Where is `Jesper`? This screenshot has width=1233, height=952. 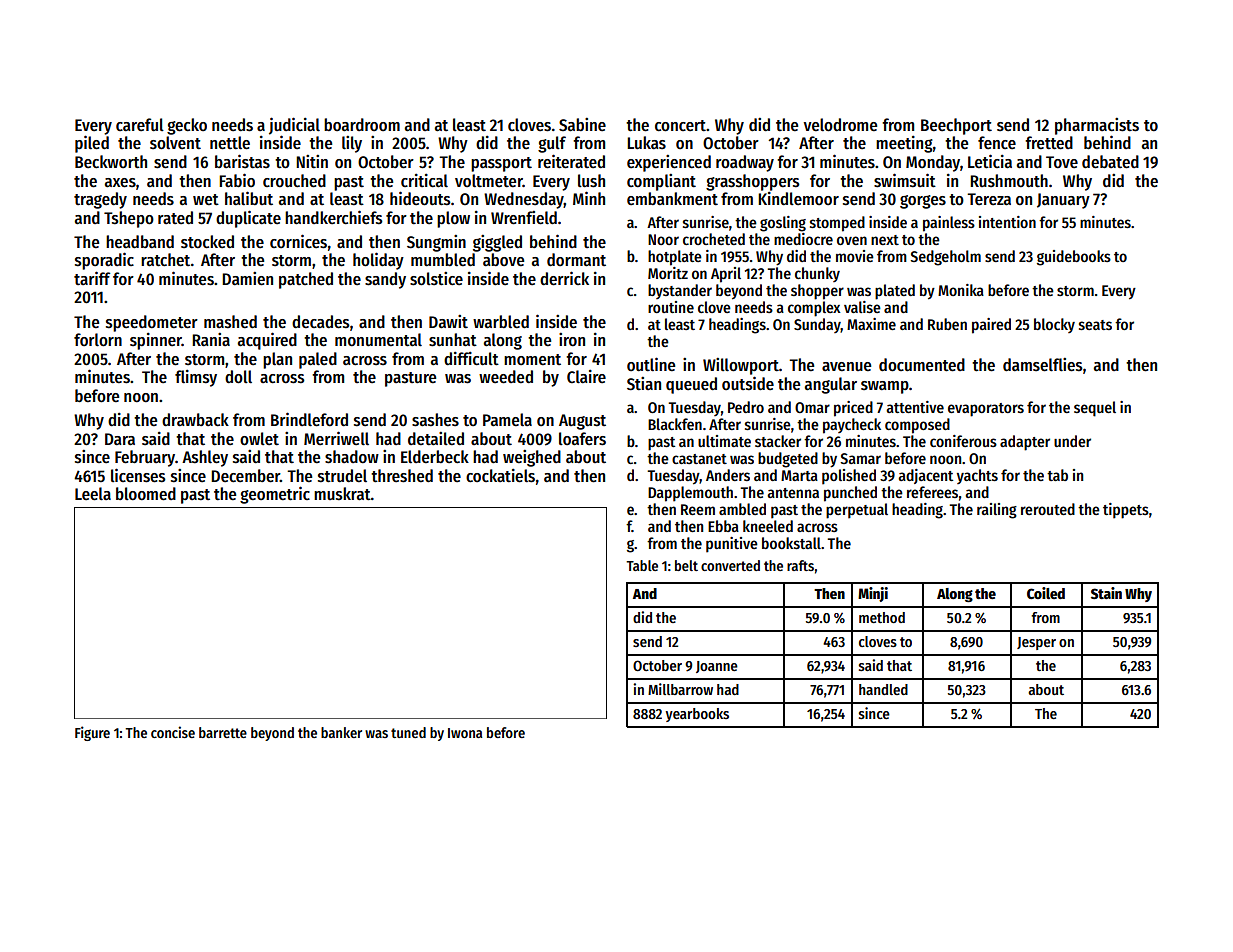
Jesper is located at coordinates (1036, 643).
